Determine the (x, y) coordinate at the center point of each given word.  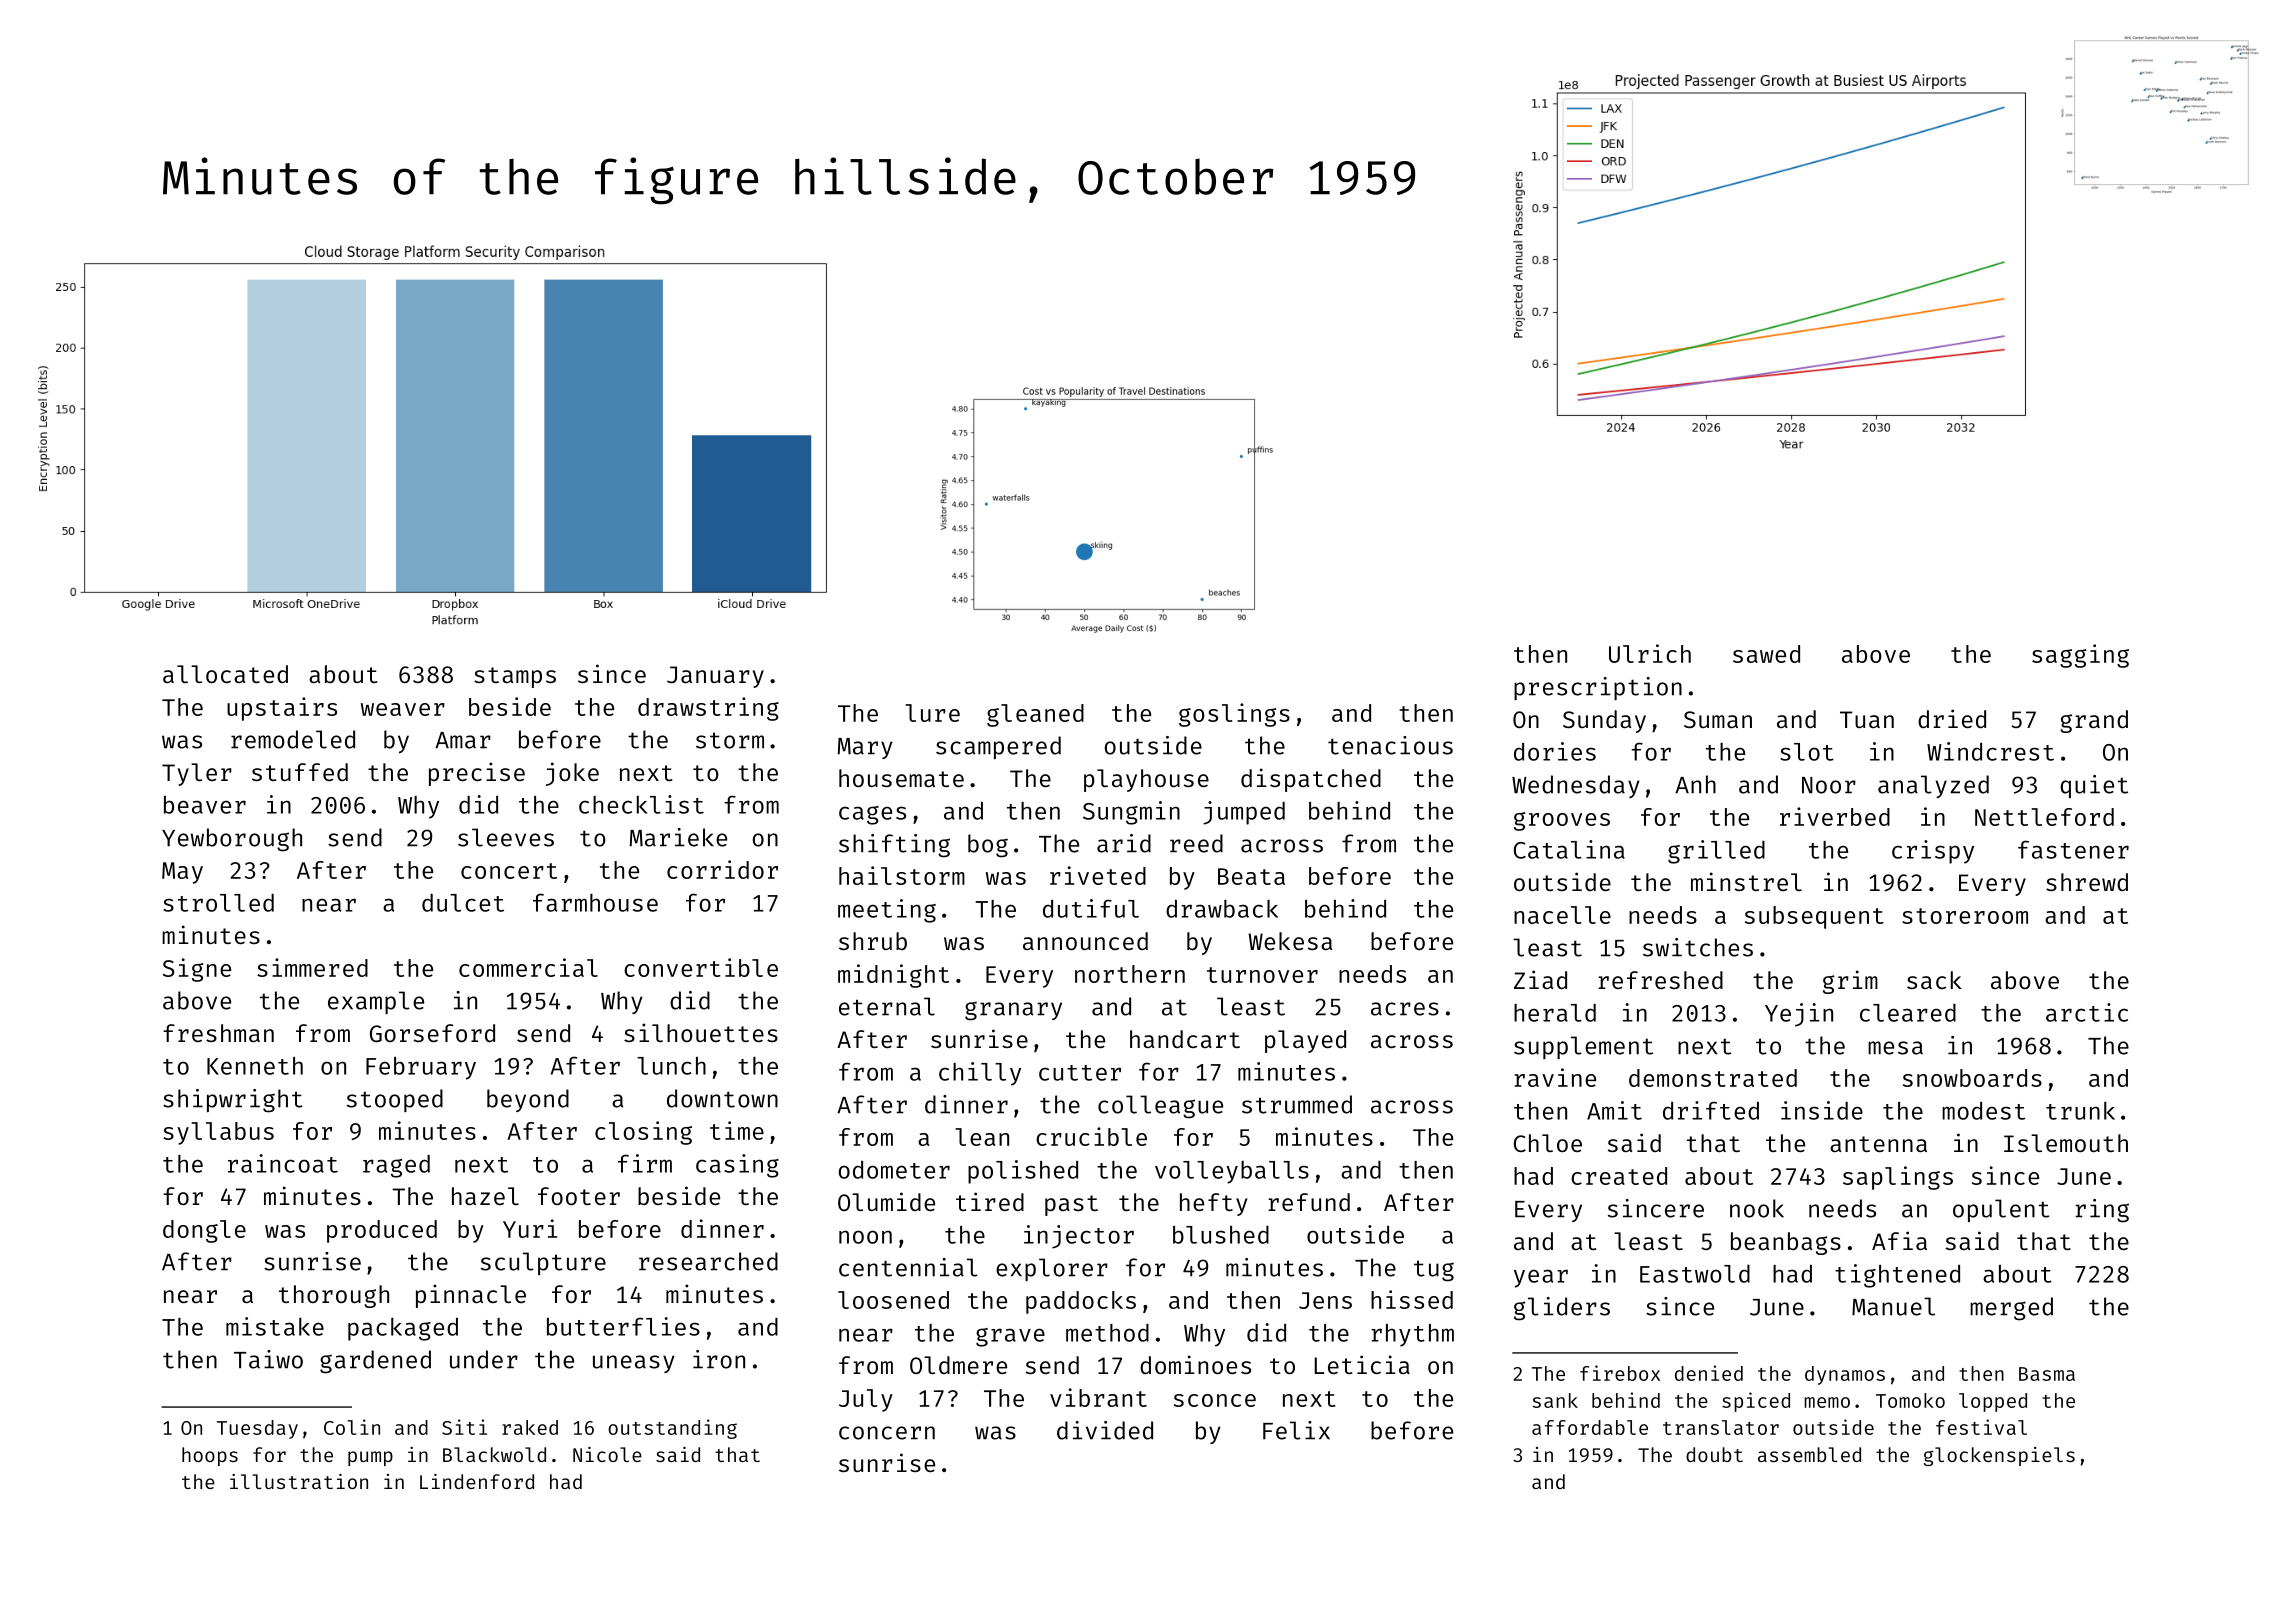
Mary (865, 748)
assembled (1809, 1454)
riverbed (1835, 816)
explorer (1052, 1269)
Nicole (607, 1454)
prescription (1598, 688)
